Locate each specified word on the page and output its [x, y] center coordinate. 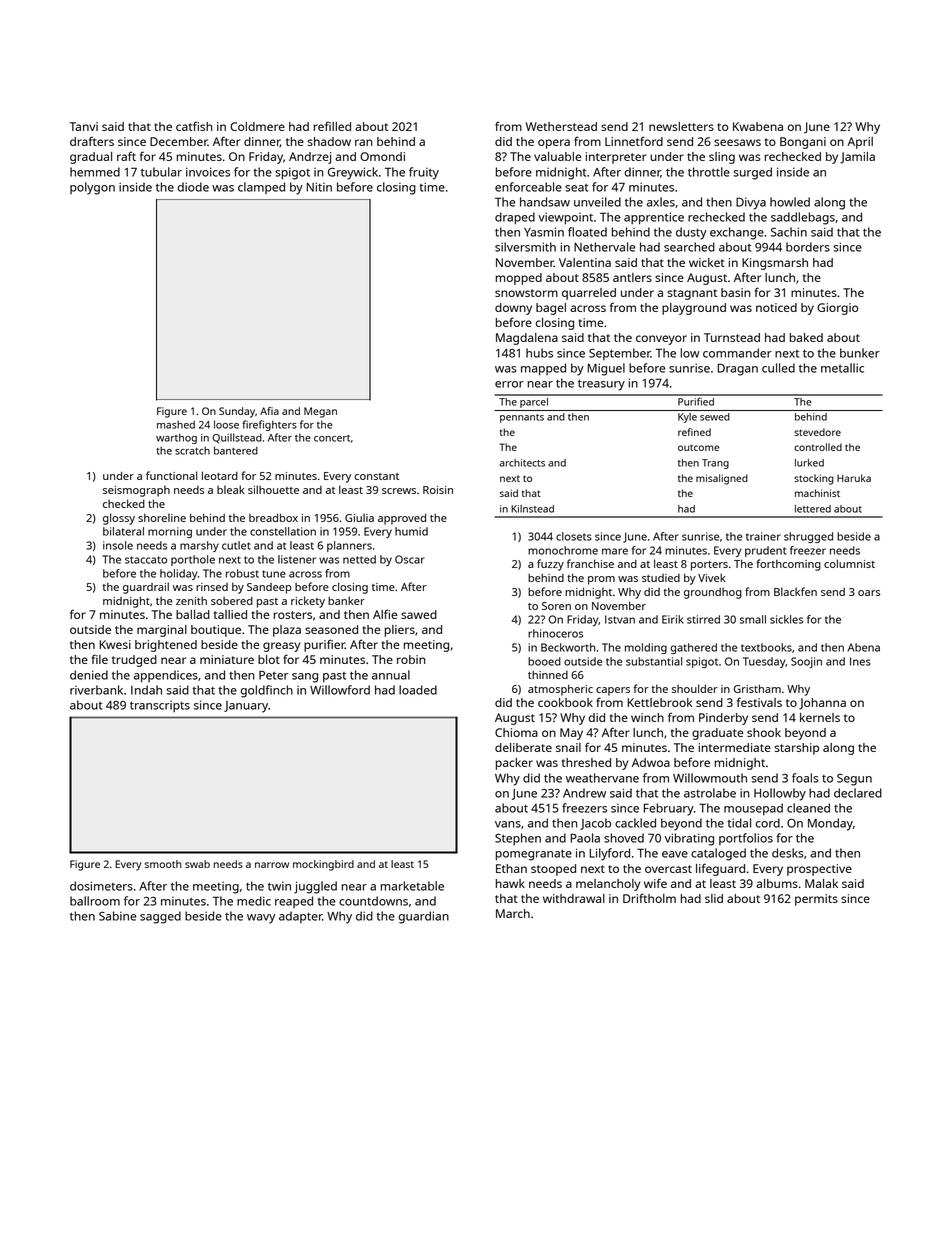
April [860, 143]
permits [816, 900]
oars [869, 593]
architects [522, 463]
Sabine [117, 916]
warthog [176, 438]
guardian [424, 917]
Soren [556, 606]
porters [709, 566]
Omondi [382, 156]
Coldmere [257, 126]
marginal [162, 631]
